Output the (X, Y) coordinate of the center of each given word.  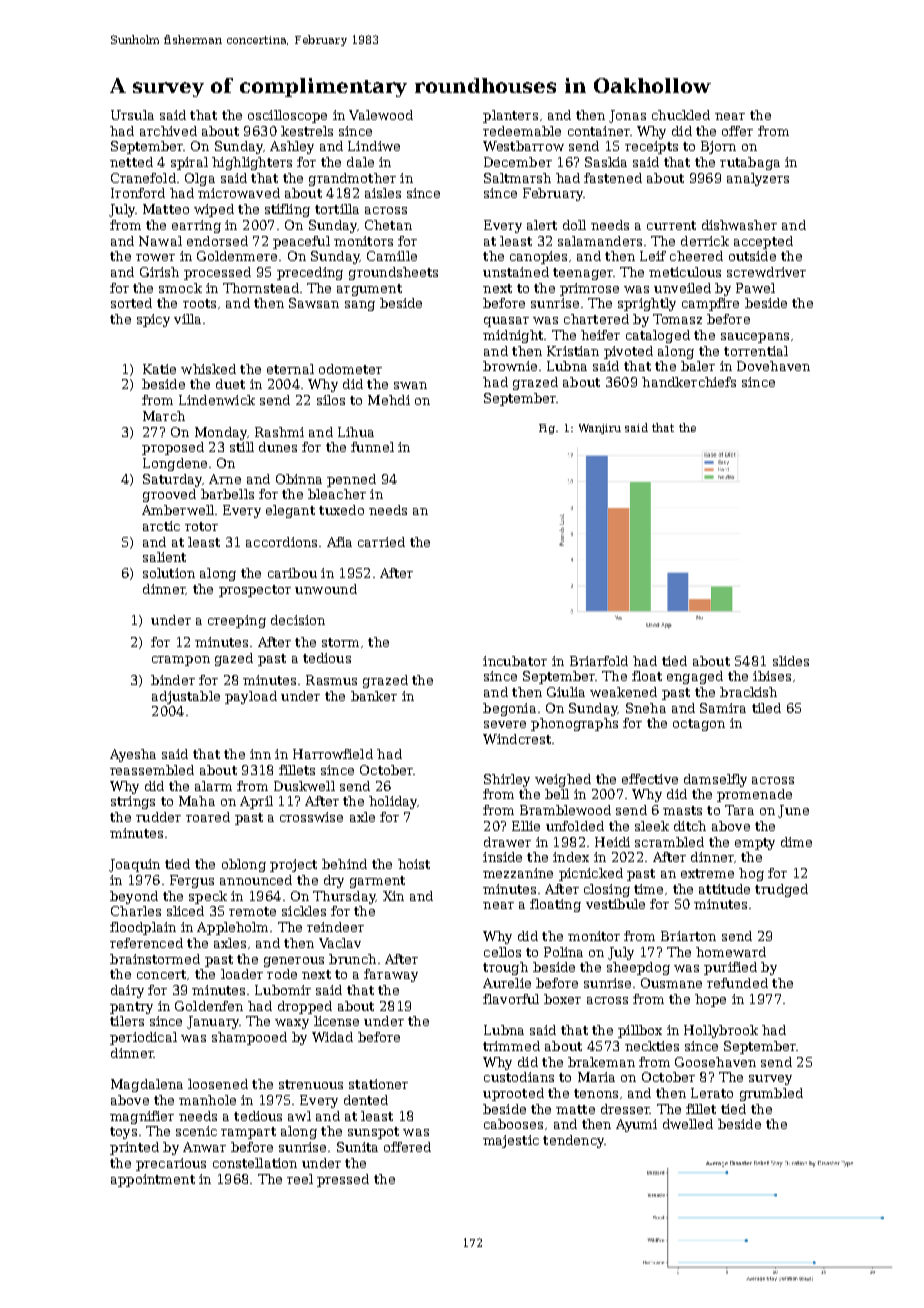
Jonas (627, 116)
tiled (766, 708)
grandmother (352, 179)
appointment (153, 1180)
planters (510, 116)
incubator (515, 661)
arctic (161, 526)
